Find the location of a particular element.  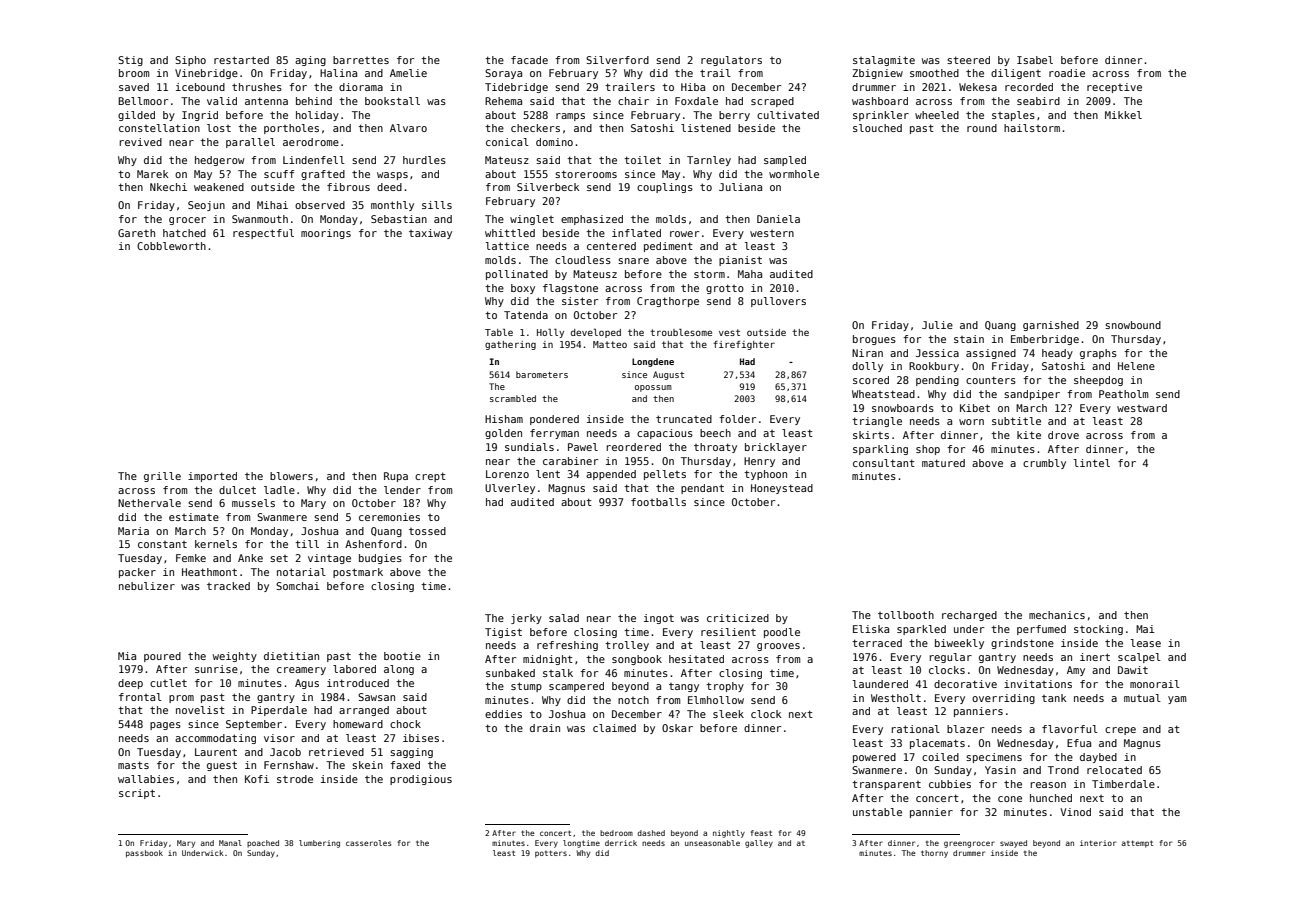

gathering is located at coordinates (510, 345).
